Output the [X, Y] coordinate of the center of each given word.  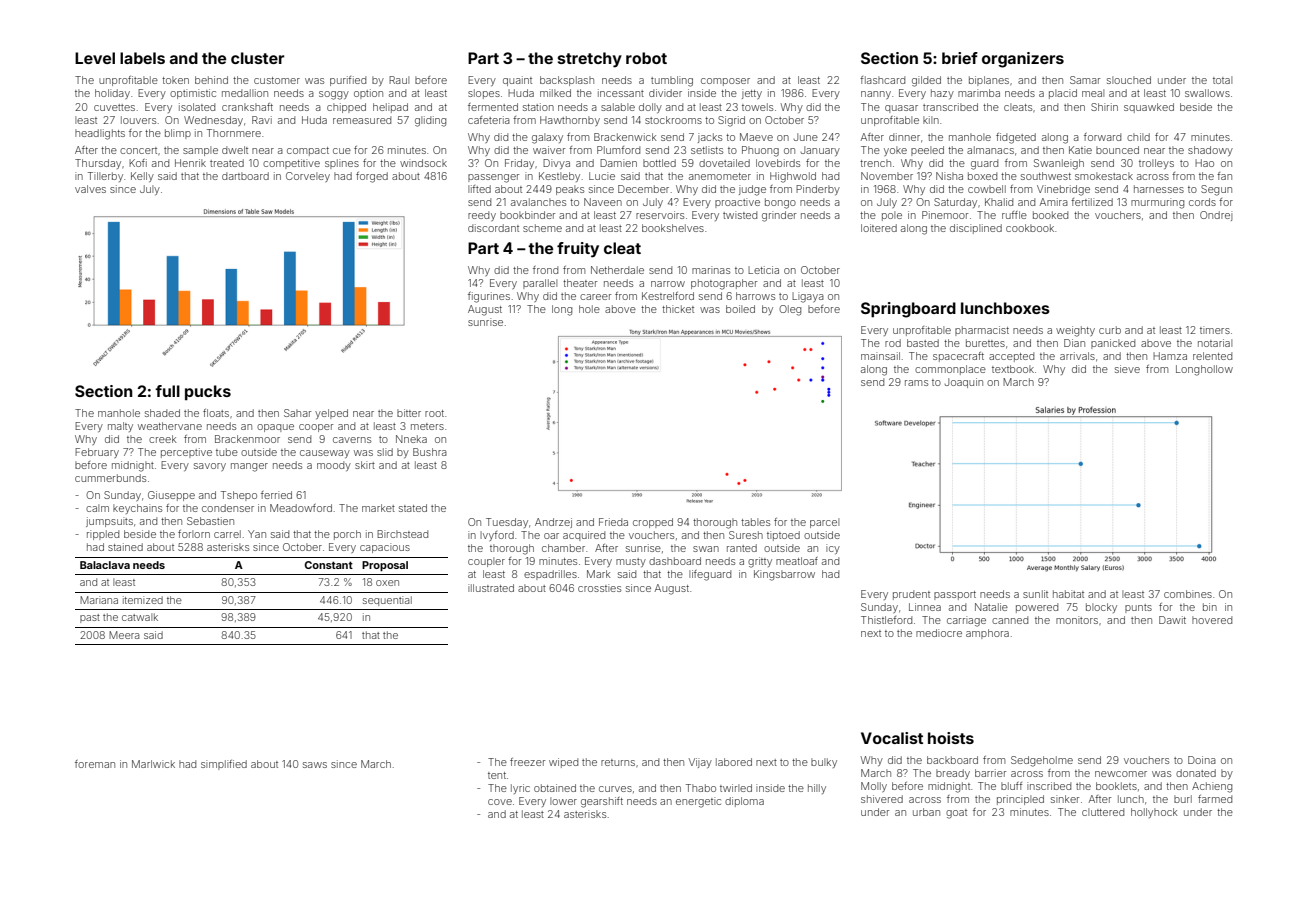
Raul [399, 80]
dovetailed [724, 163]
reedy [482, 216]
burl [1183, 799]
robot [646, 58]
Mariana [99, 600]
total [1222, 80]
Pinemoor [945, 215]
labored [734, 762]
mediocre [939, 633]
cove [500, 802]
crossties [599, 588]
